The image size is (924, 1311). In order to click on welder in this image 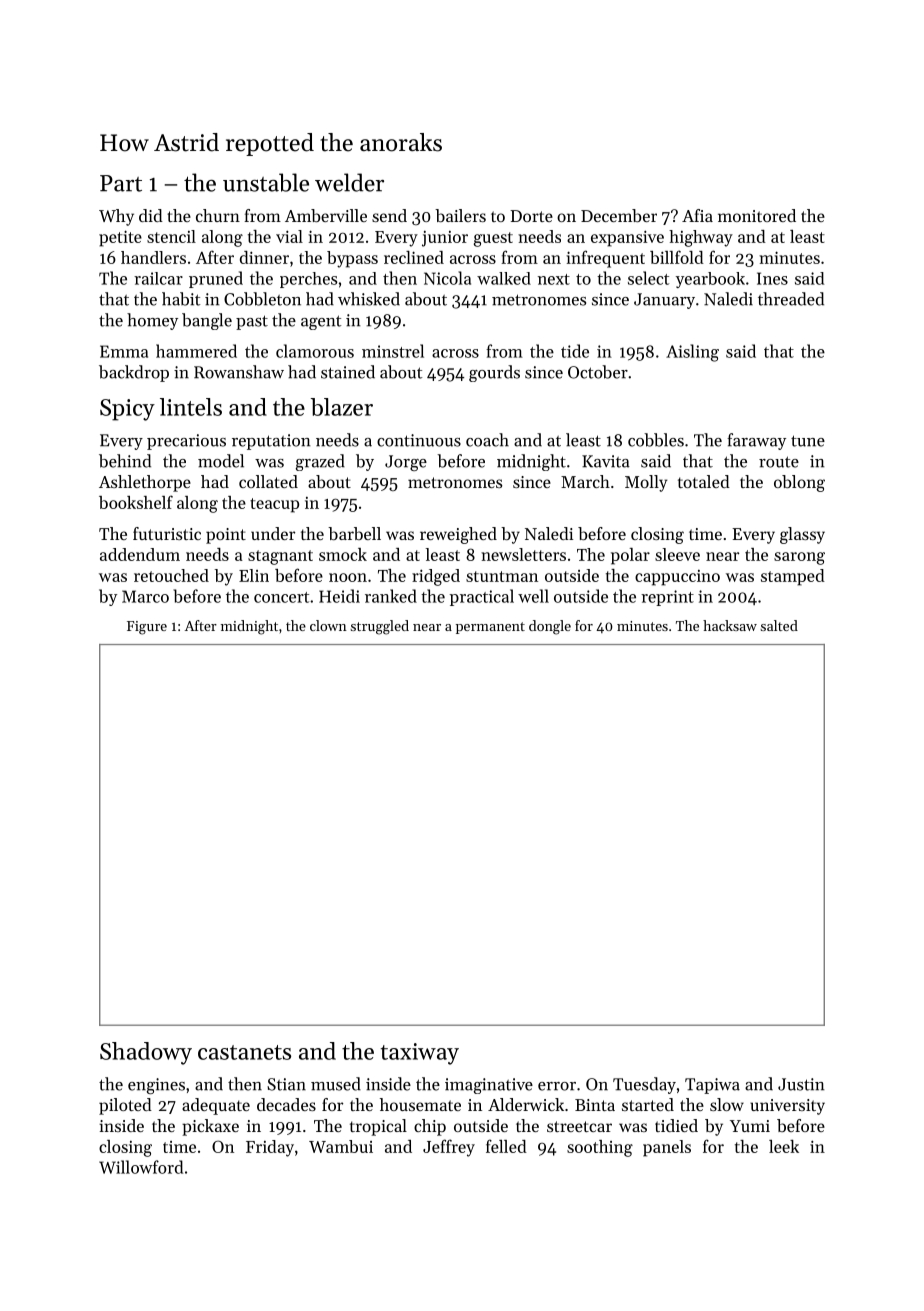, I will do `click(349, 182)`.
